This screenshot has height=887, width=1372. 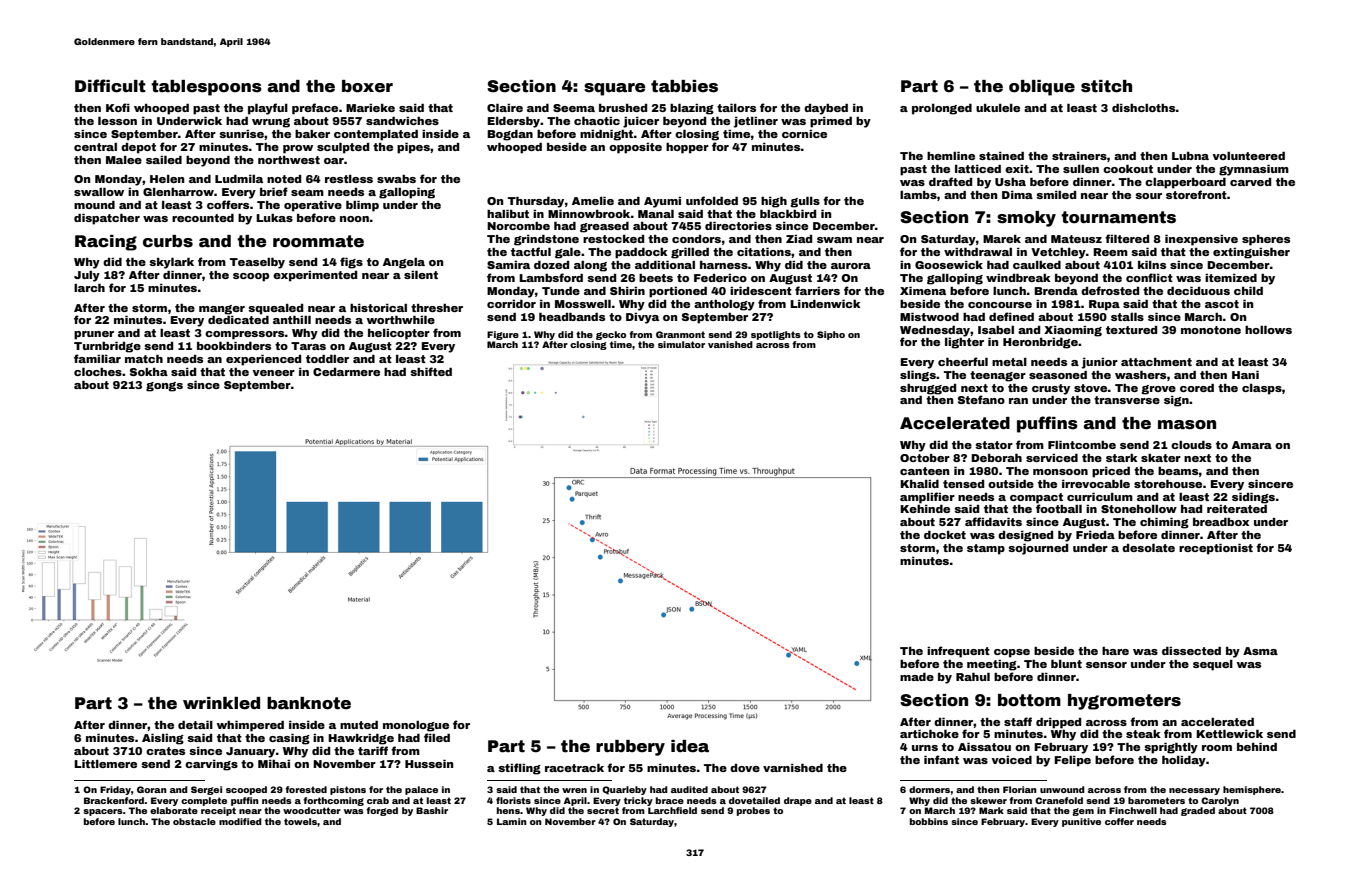 I want to click on carved, so click(x=1250, y=182).
